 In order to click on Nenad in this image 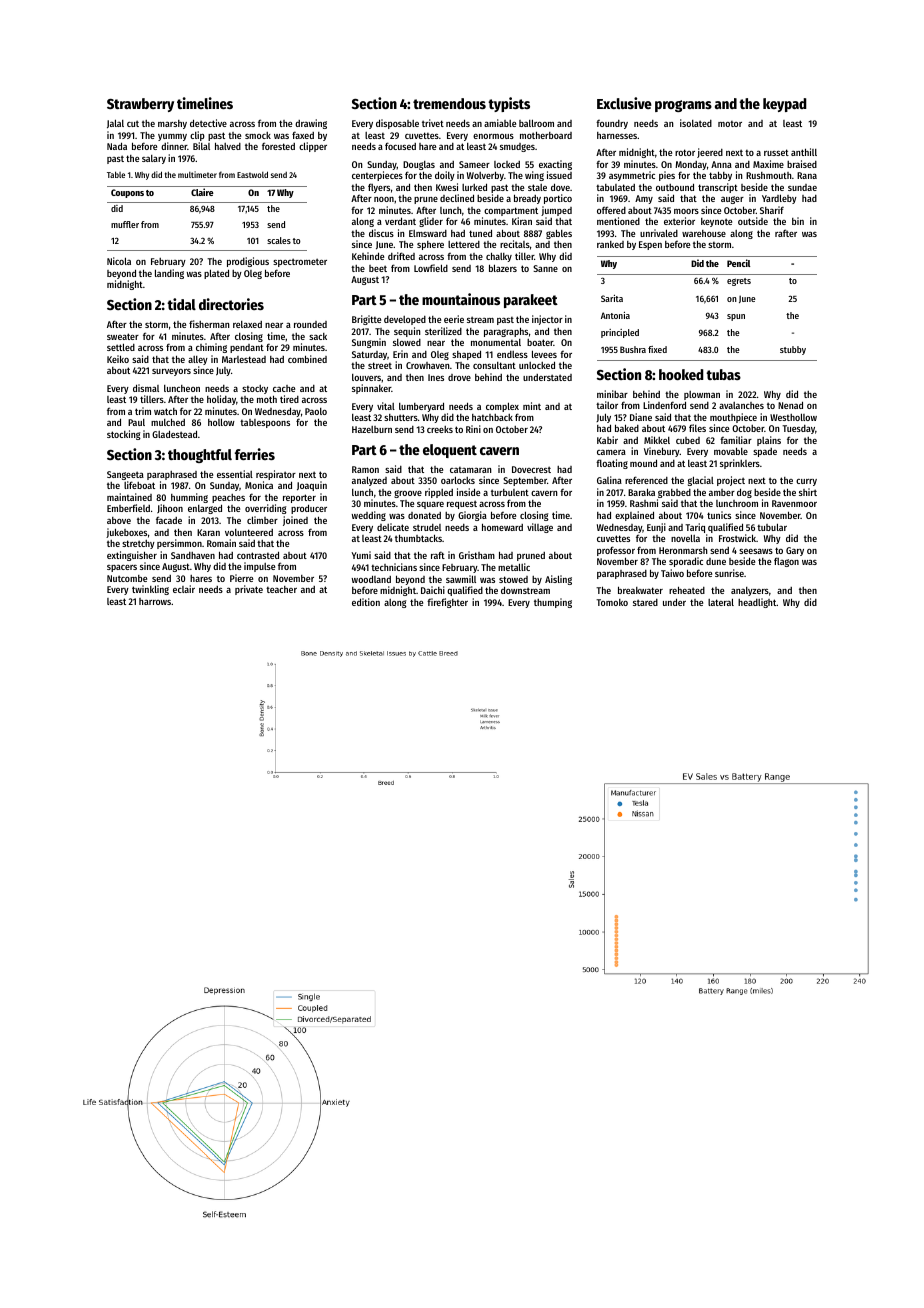, I will do `click(790, 405)`.
